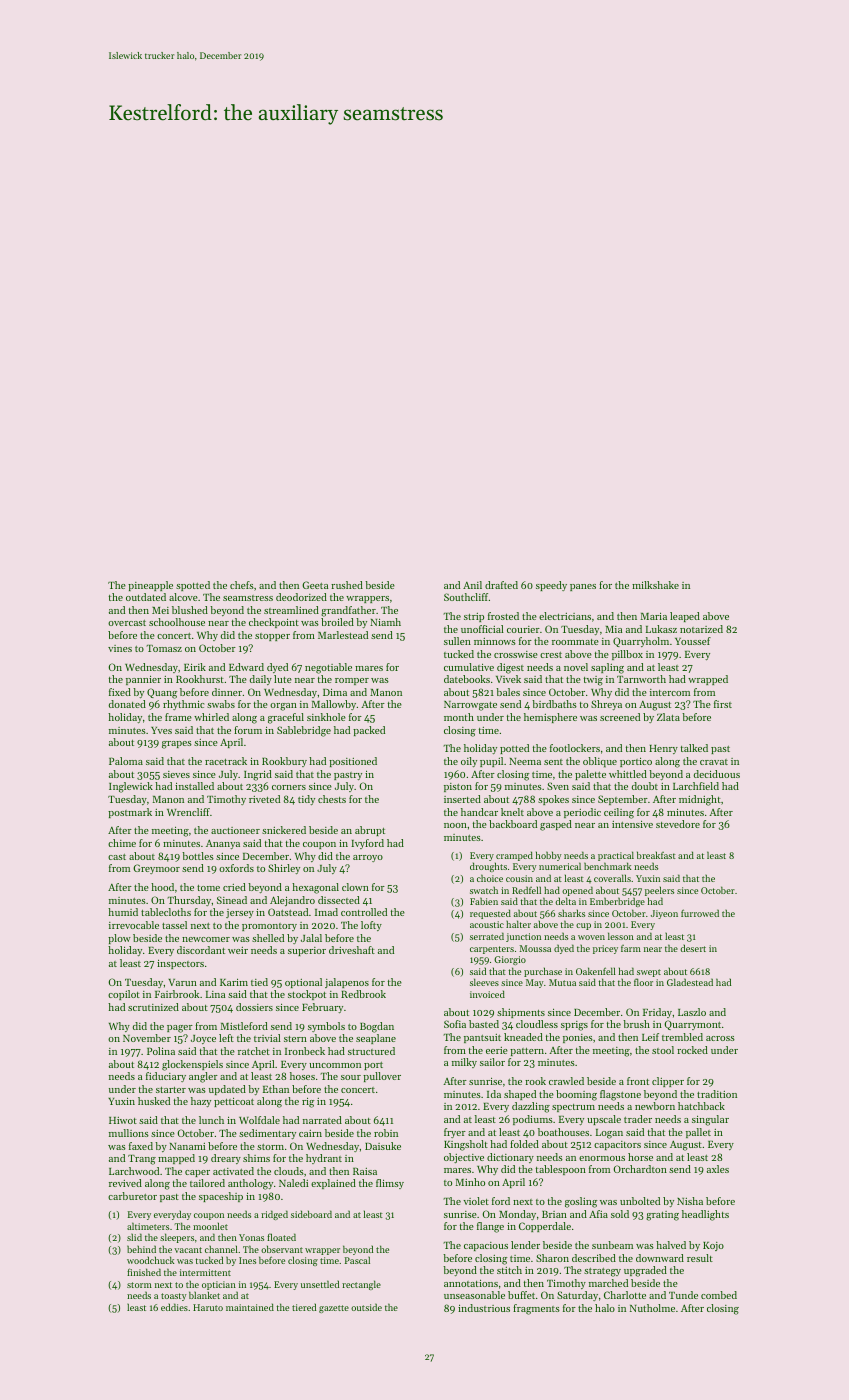 This document has width=849, height=1400. Describe the element at coordinates (577, 891) in the document. I see `opened` at that location.
